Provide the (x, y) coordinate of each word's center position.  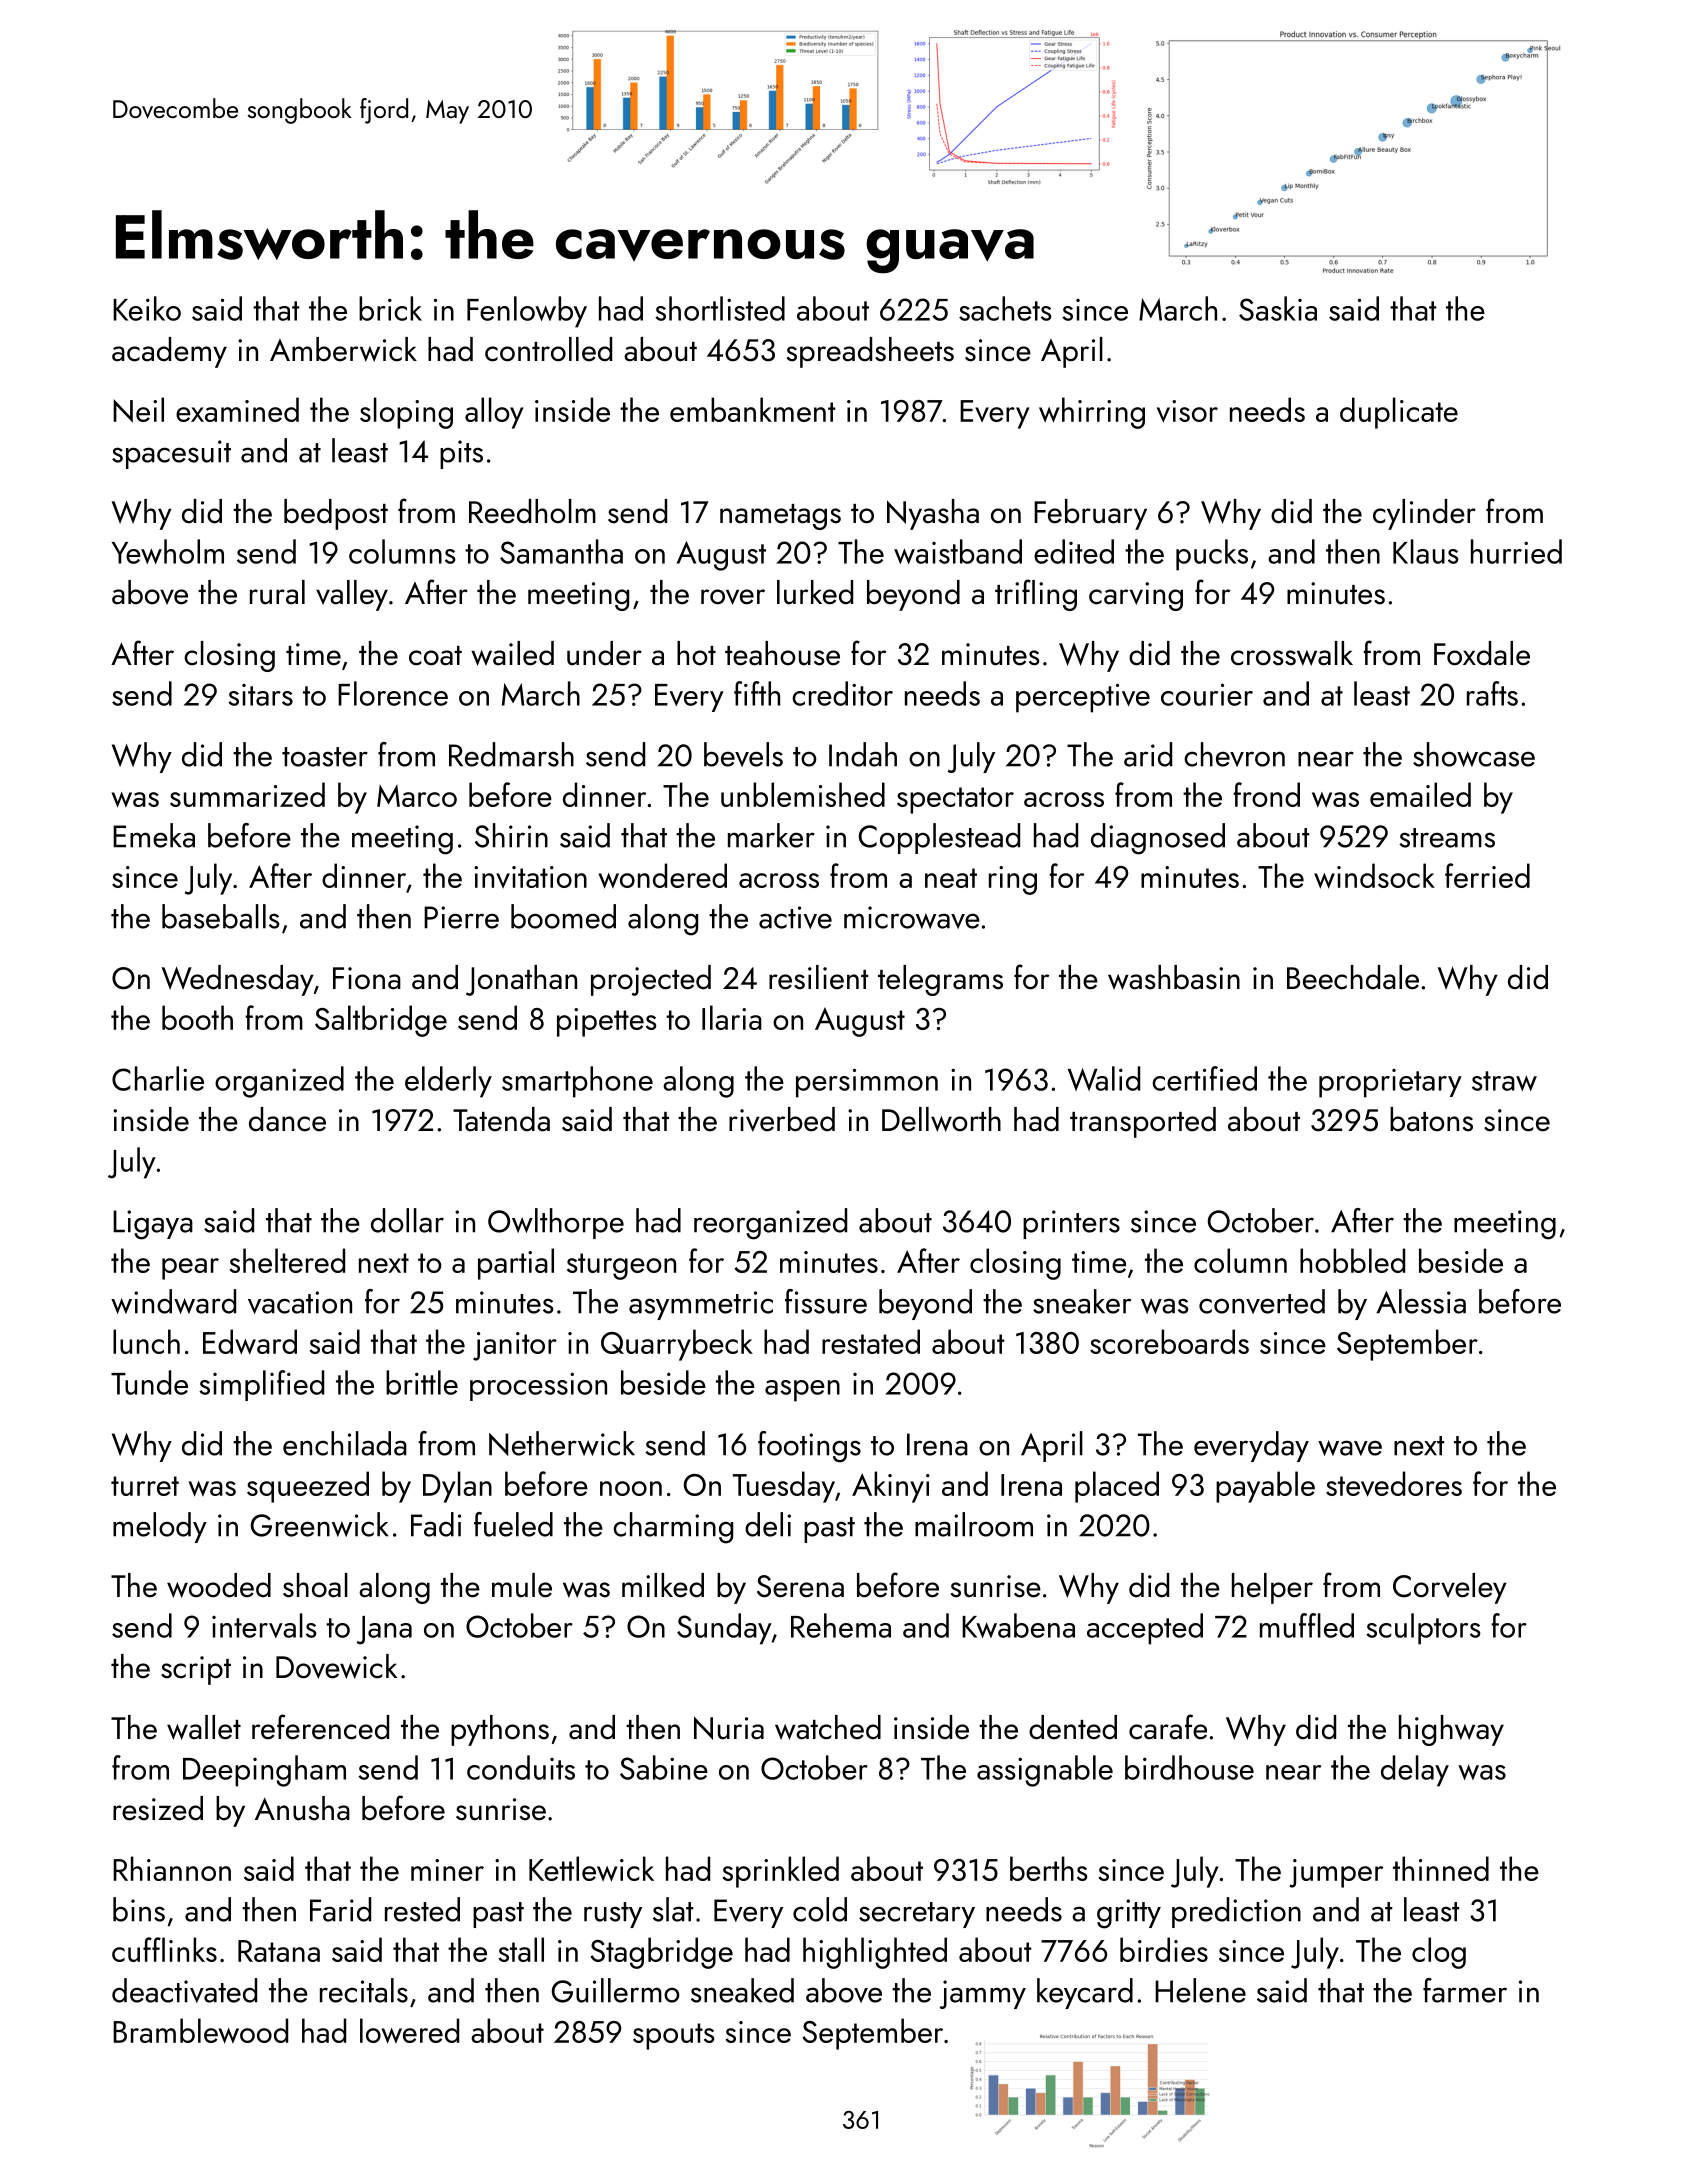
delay (1415, 1771)
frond (1266, 794)
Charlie (158, 1078)
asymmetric (701, 1305)
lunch (146, 1341)
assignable (1045, 1771)
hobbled (1352, 1260)
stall (521, 1949)
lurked (815, 592)
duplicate (1399, 413)
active (795, 917)
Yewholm (168, 551)
